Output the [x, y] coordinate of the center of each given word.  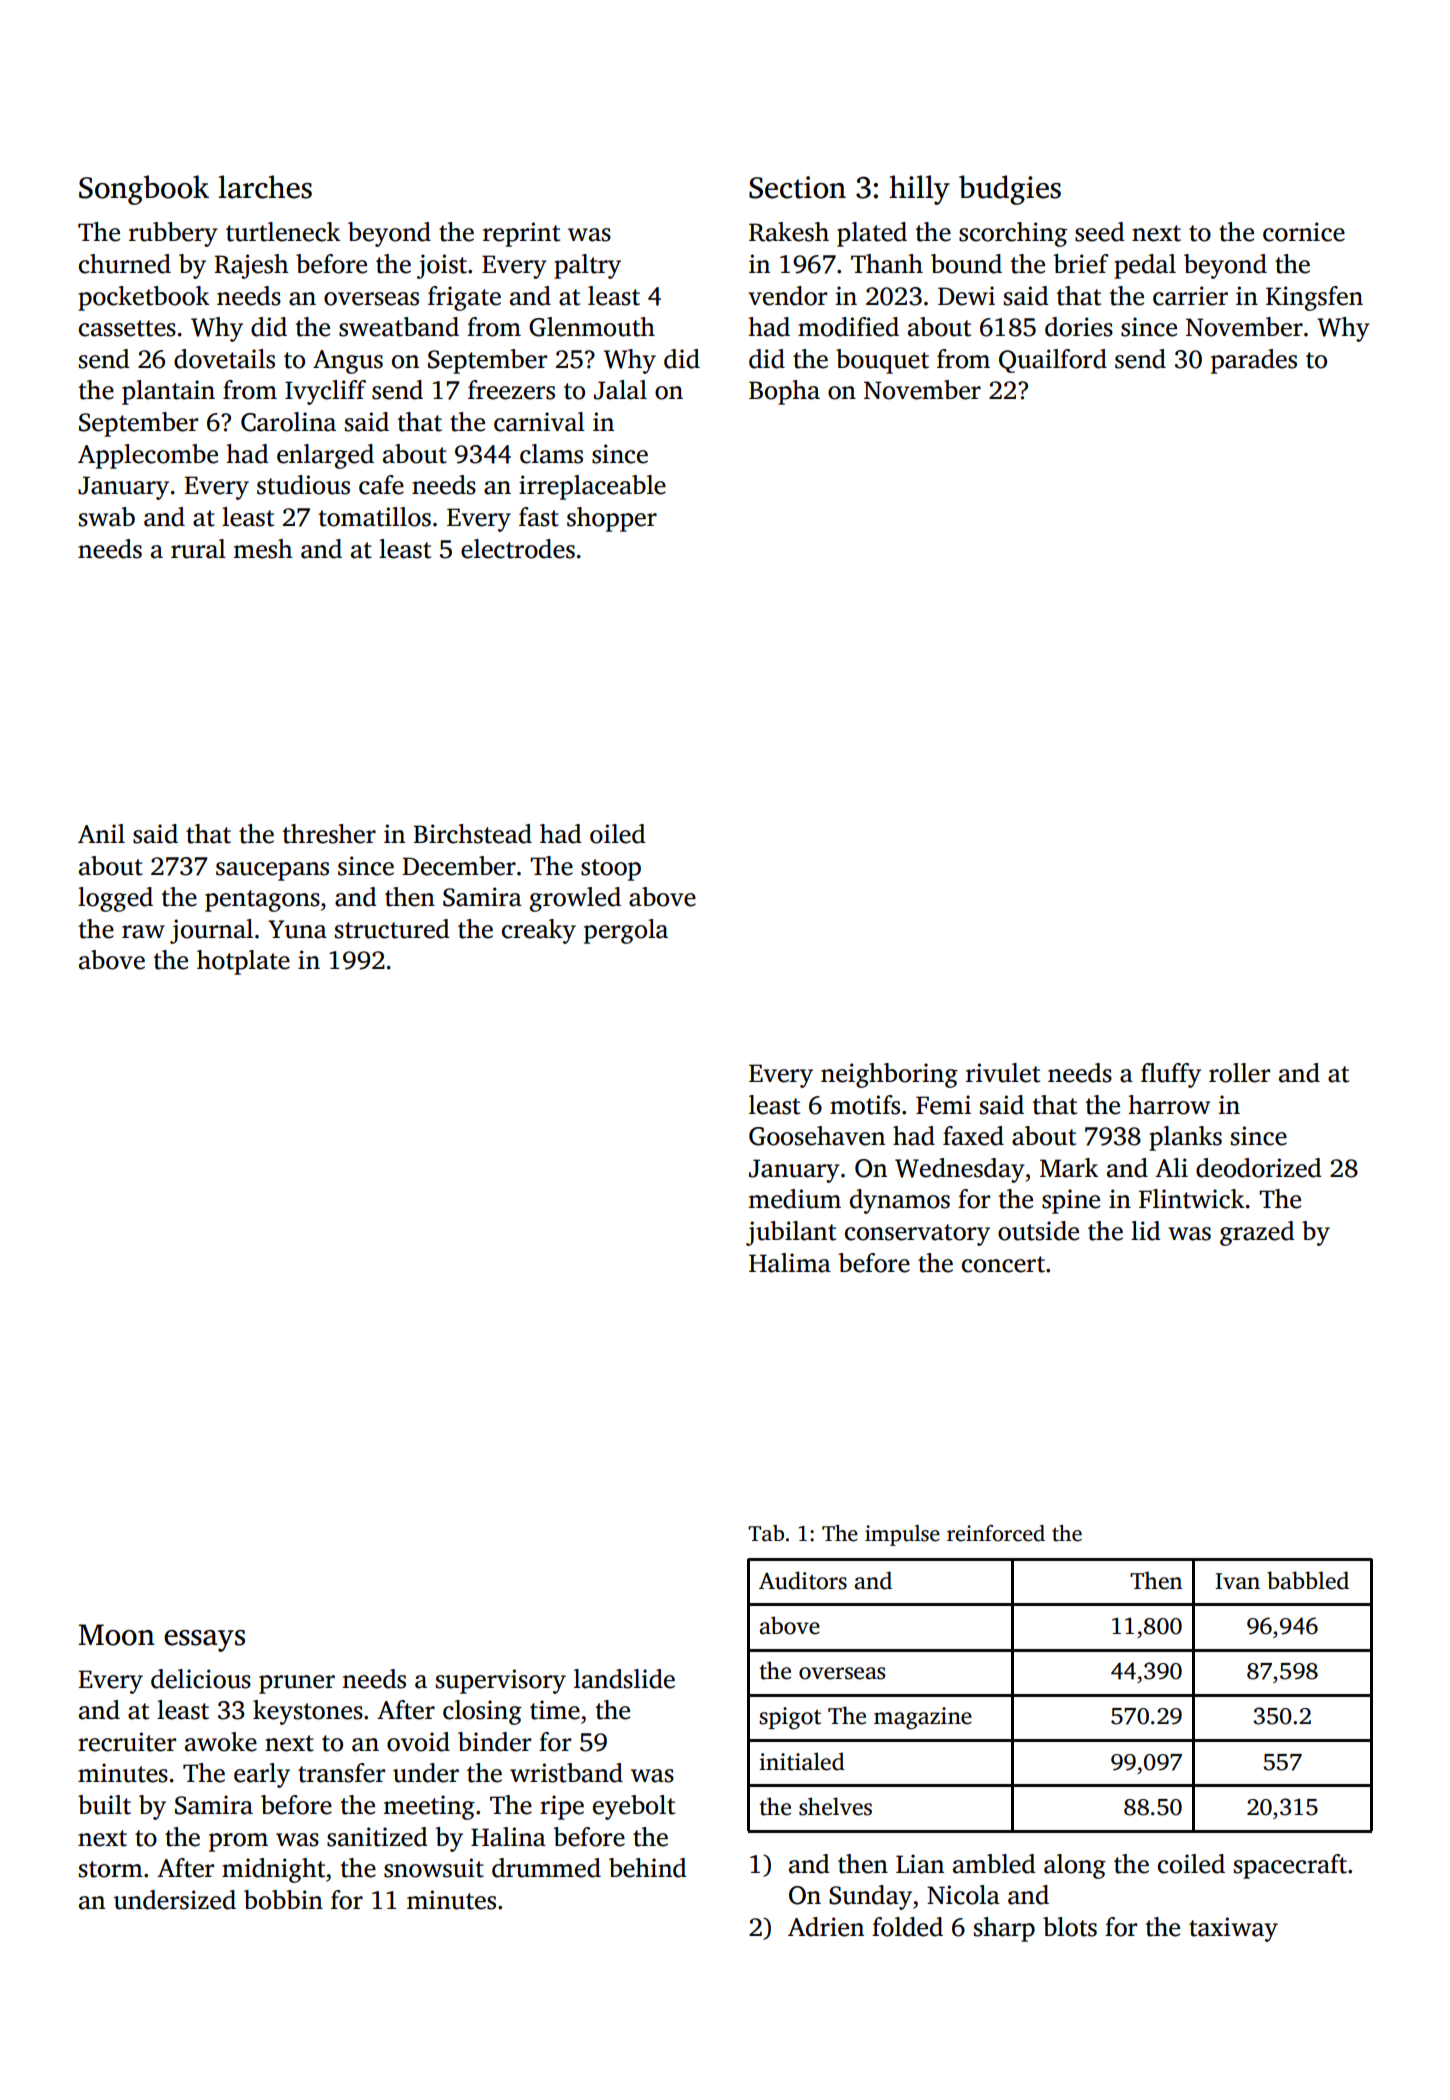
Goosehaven [817, 1136]
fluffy [1171, 1075]
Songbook [144, 190]
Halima [790, 1263]
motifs [865, 1105]
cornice [1304, 232]
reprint [521, 234]
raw [143, 932]
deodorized [1259, 1168]
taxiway [1233, 1929]
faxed [973, 1136]
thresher [329, 834]
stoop [611, 870]
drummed [546, 1868]
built [104, 1805]
